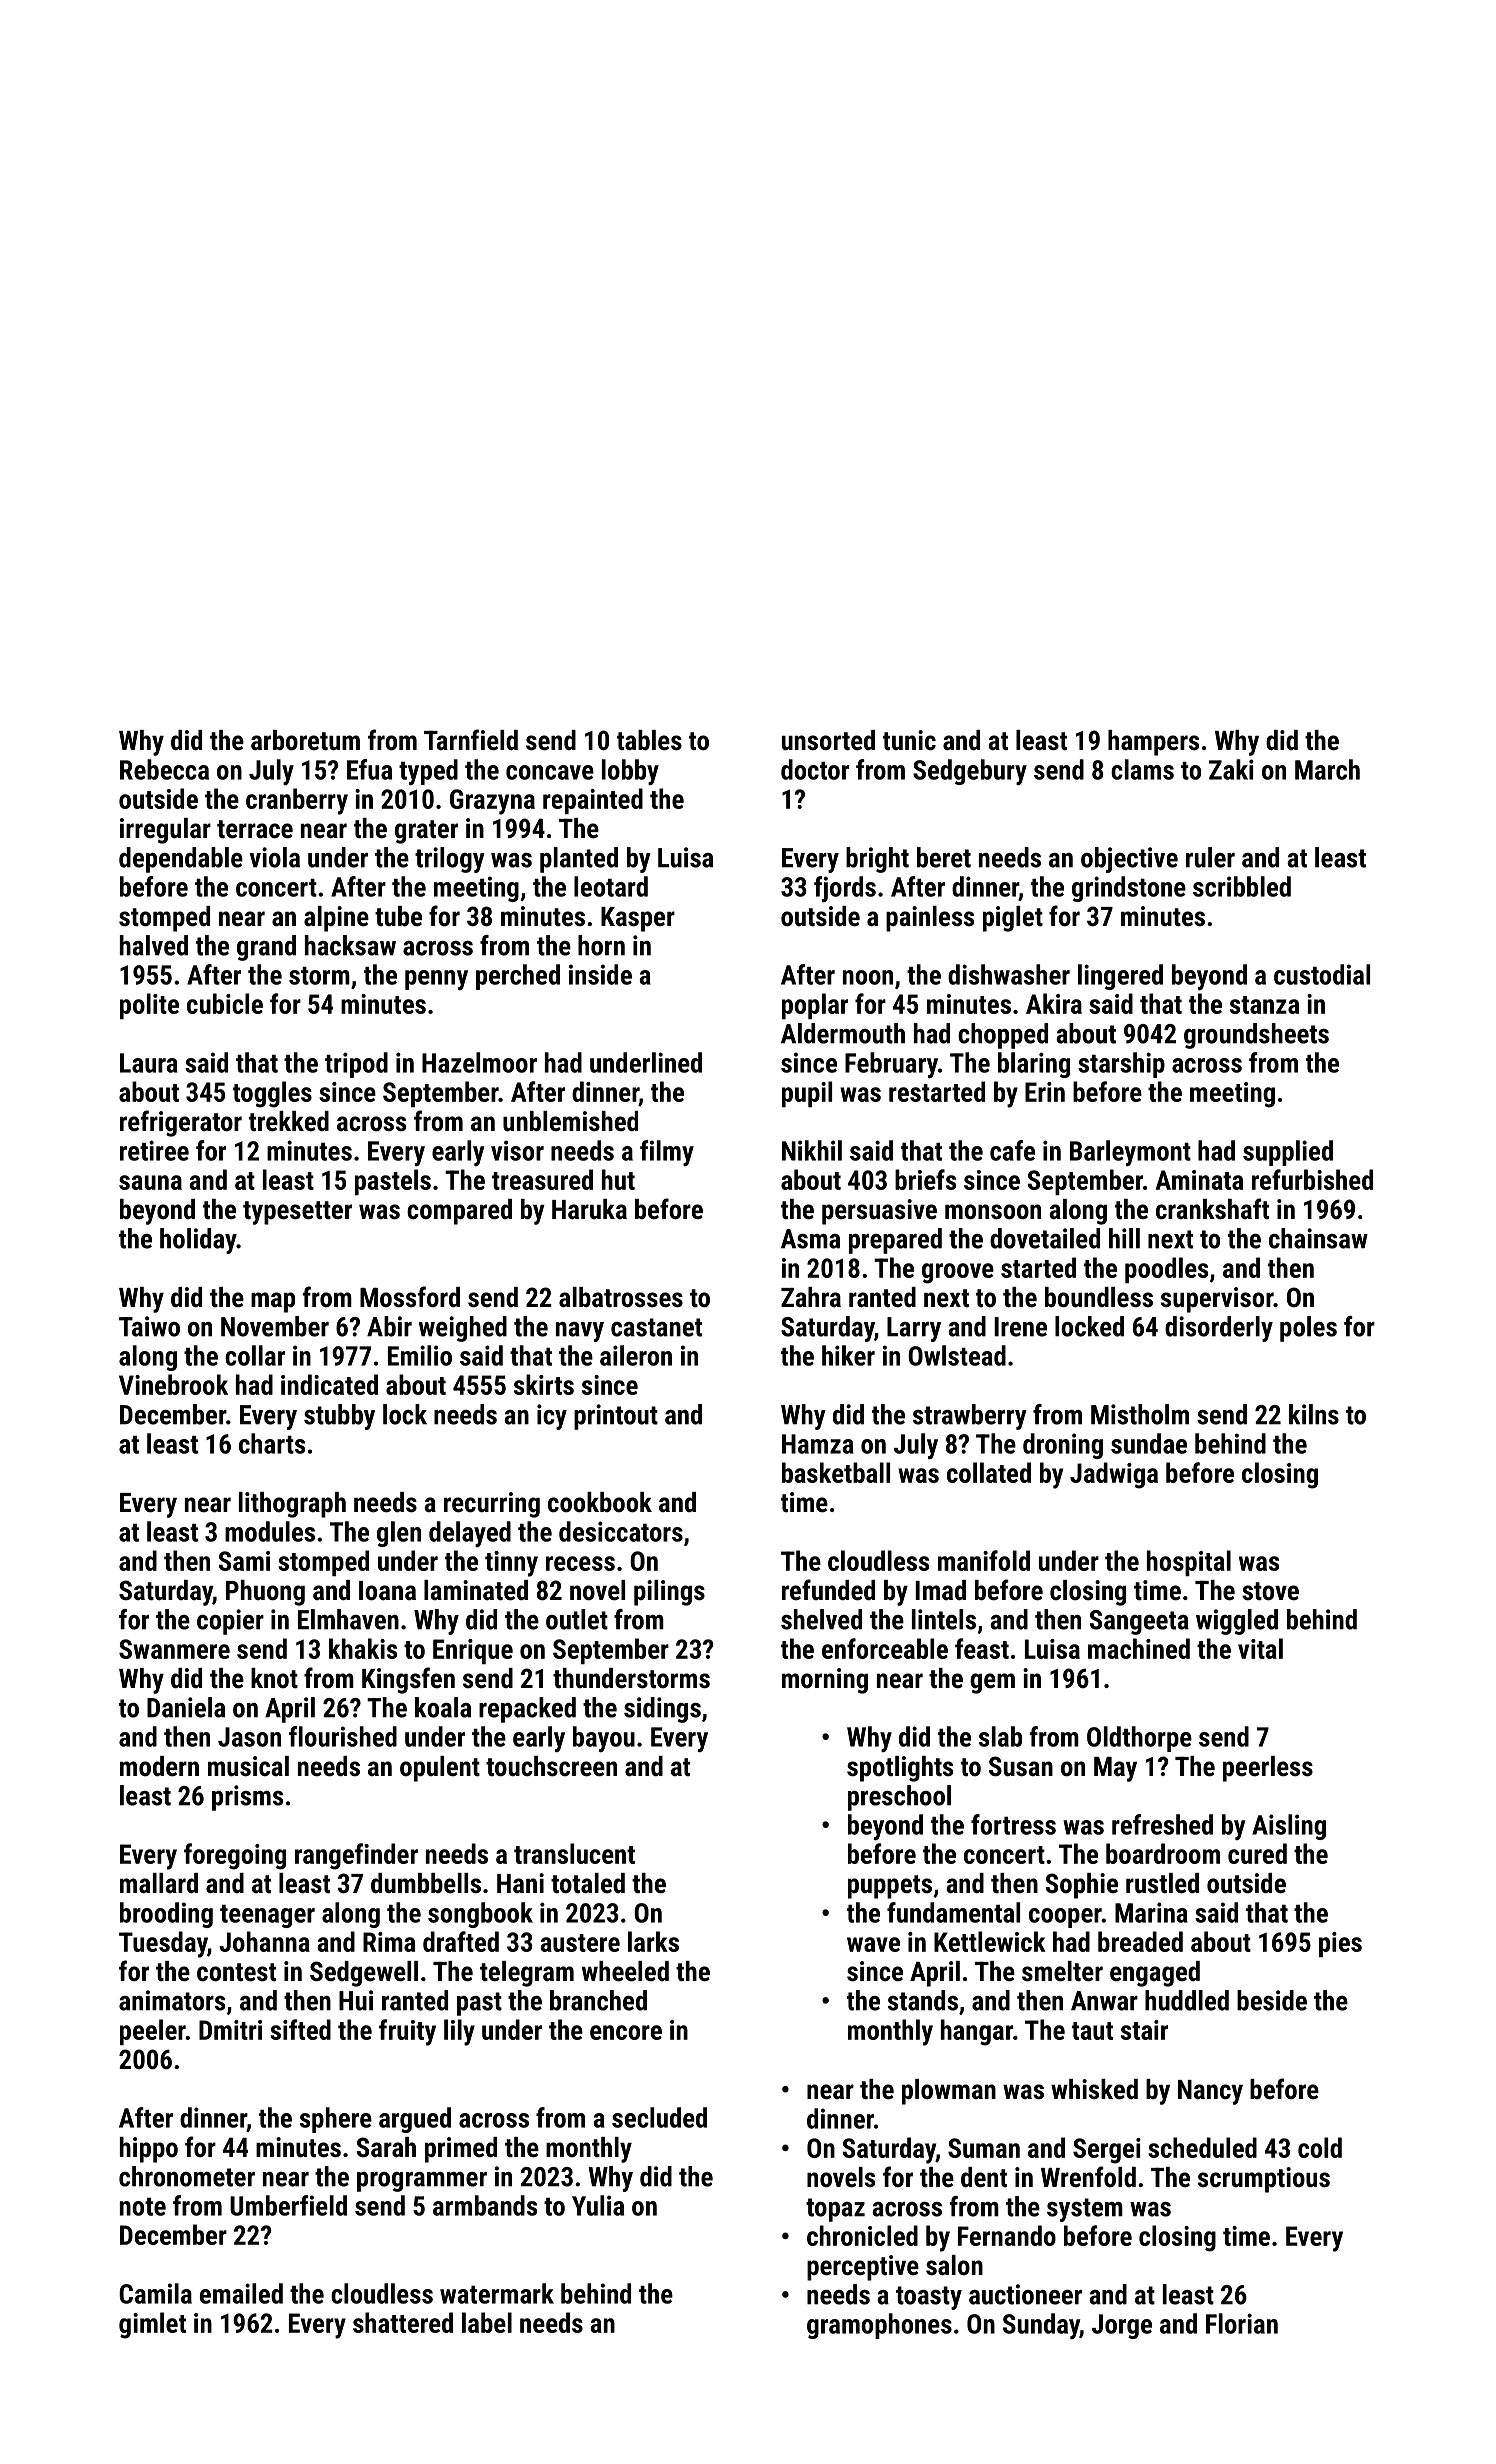 The width and height of the page is (1496, 2464). Describe the element at coordinates (1242, 2323) in the page. I see `Florian` at that location.
